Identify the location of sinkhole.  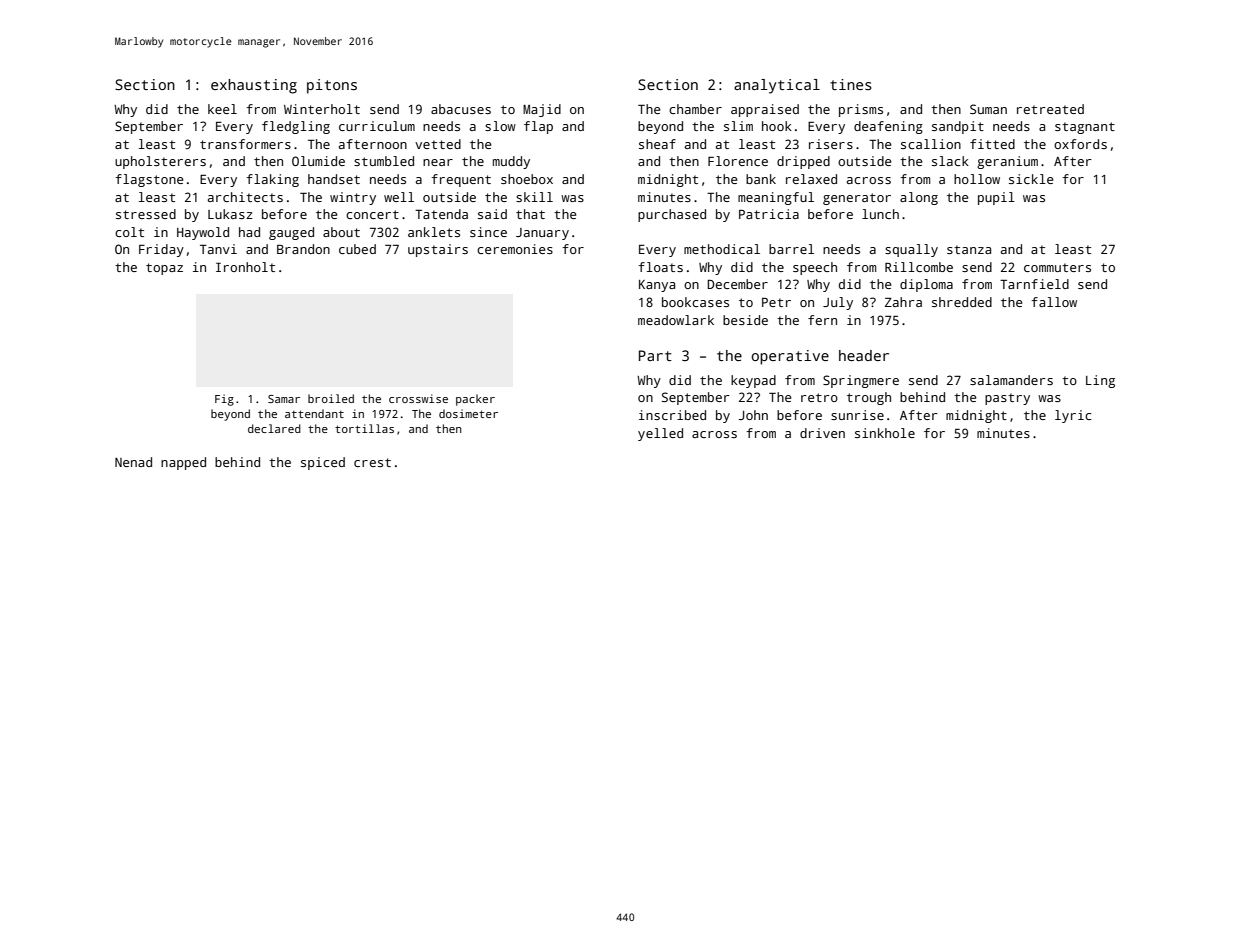
(885, 433).
